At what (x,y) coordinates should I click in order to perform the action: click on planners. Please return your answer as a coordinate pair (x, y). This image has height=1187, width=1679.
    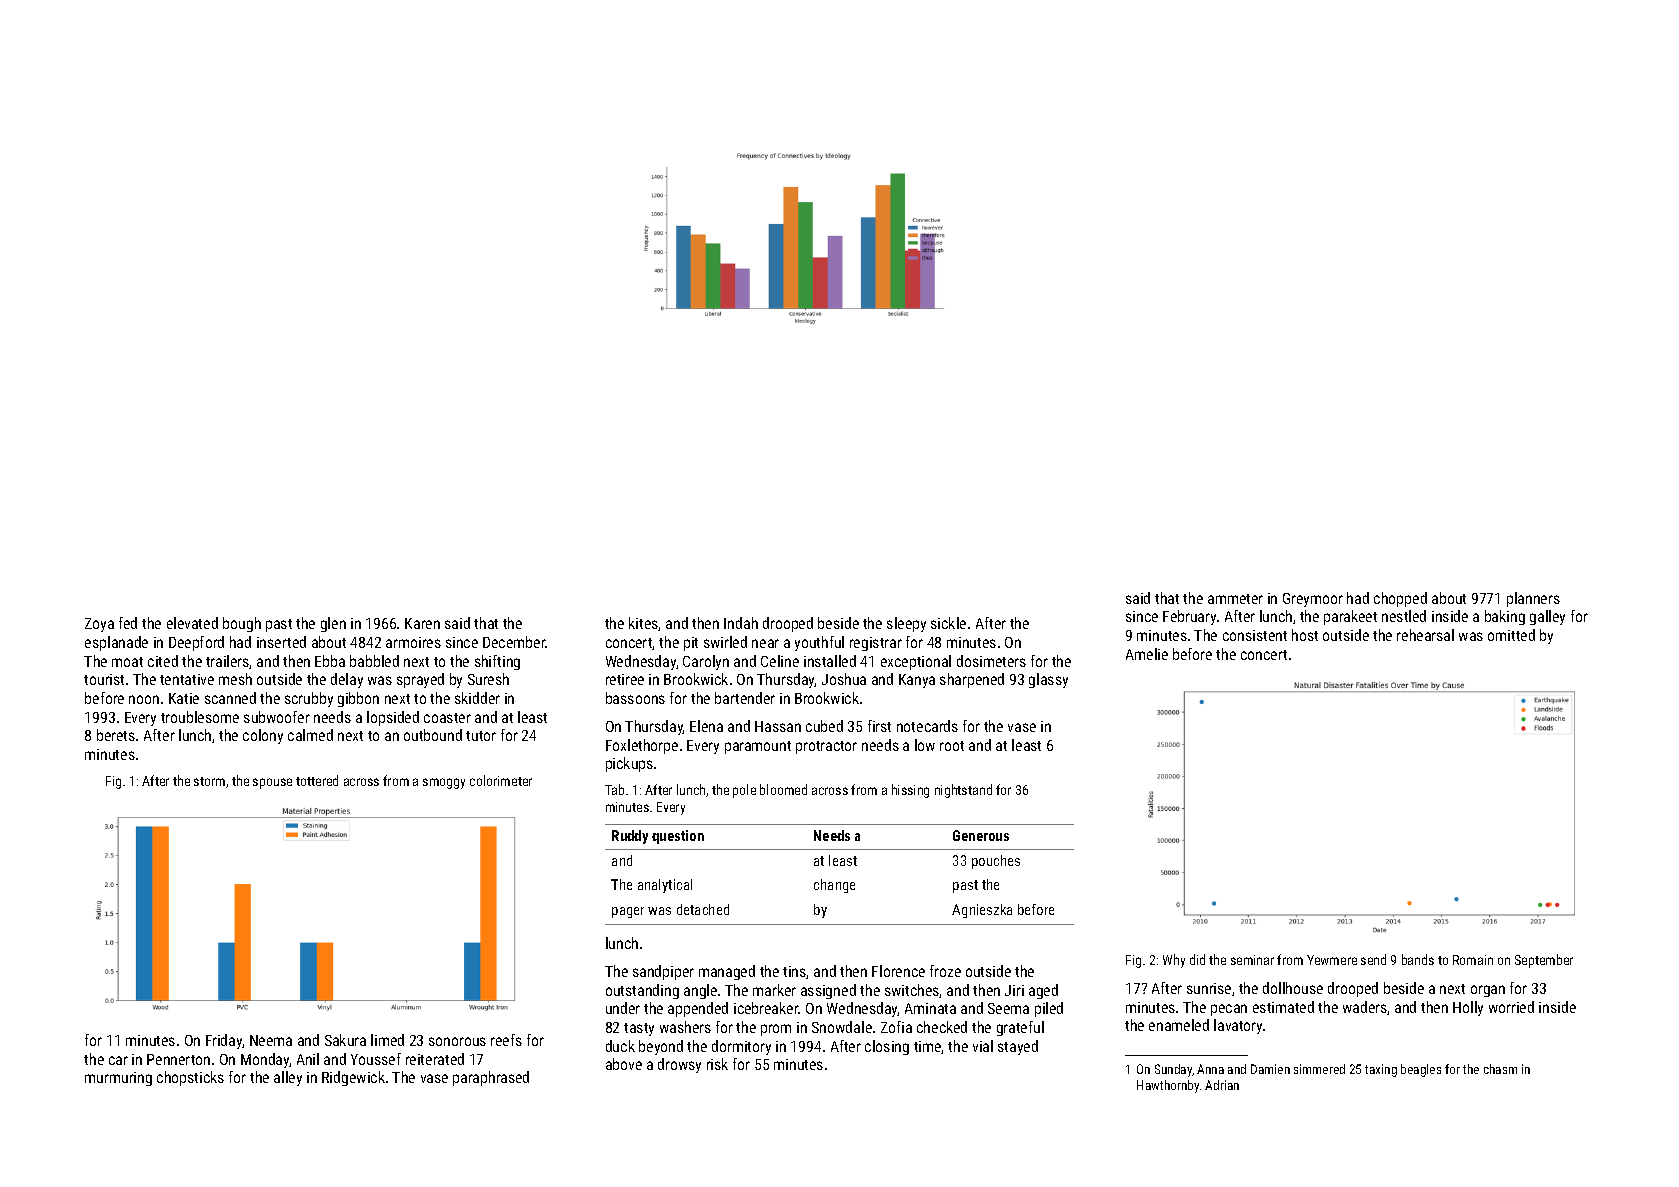
    Looking at the image, I should click on (1533, 599).
